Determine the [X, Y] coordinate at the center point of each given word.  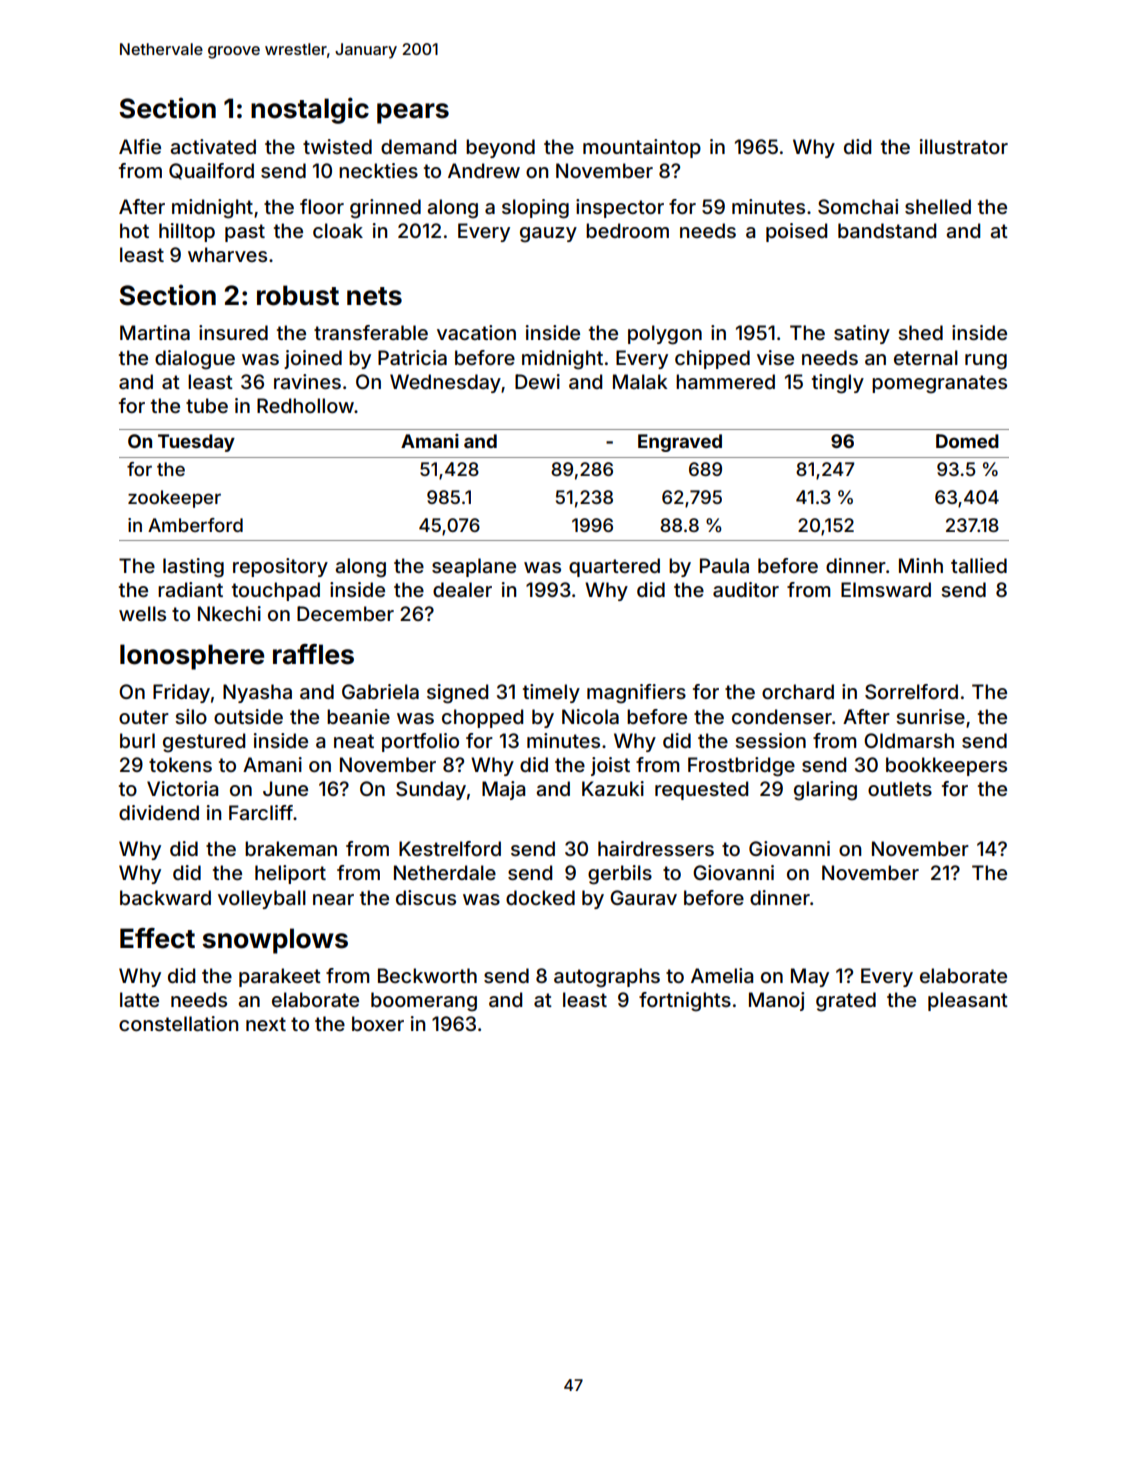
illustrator [964, 146]
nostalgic [310, 110]
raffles [313, 654]
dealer [462, 589]
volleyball [262, 899]
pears [413, 113]
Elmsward [886, 589]
